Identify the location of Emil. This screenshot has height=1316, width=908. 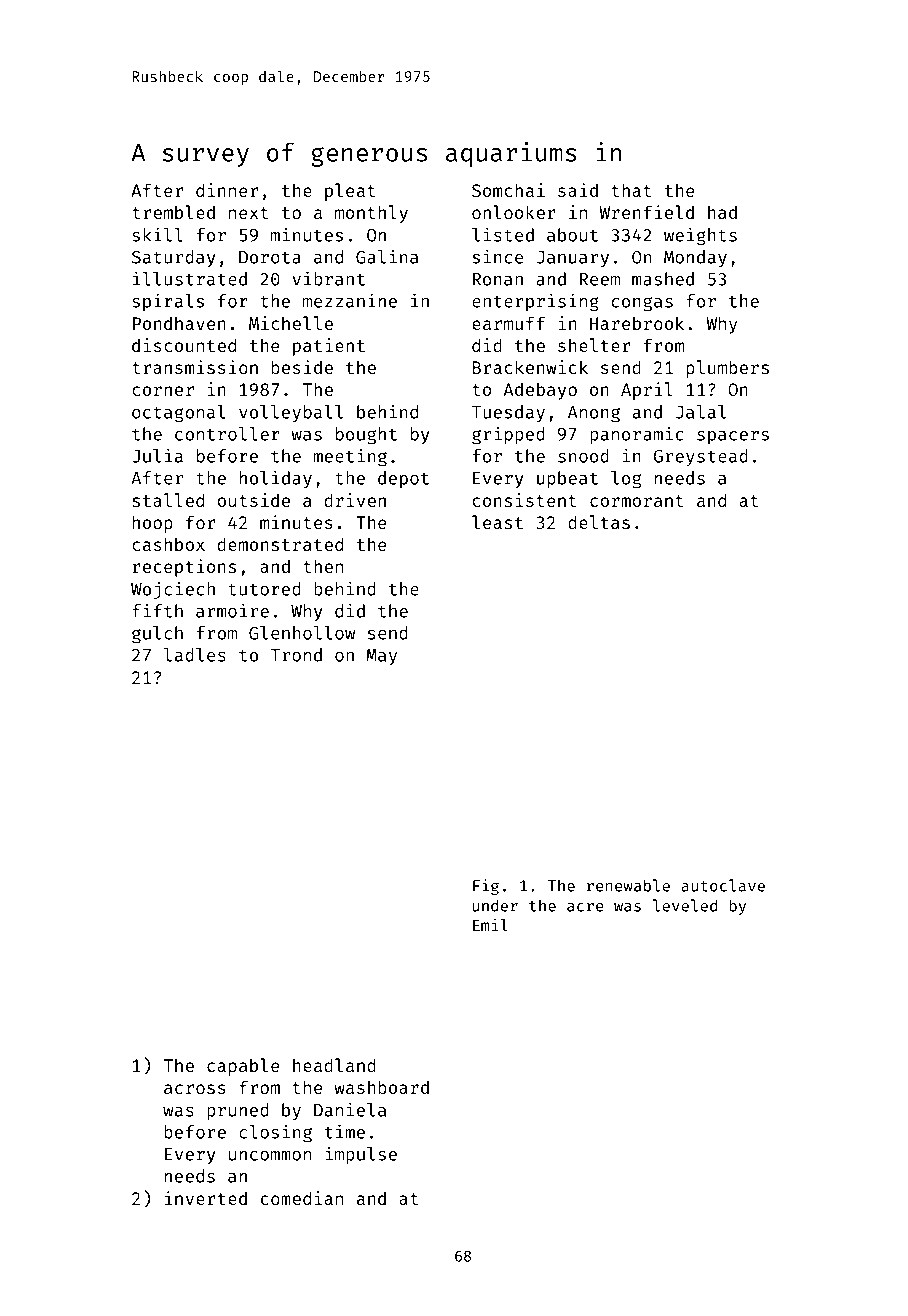
(490, 924).
